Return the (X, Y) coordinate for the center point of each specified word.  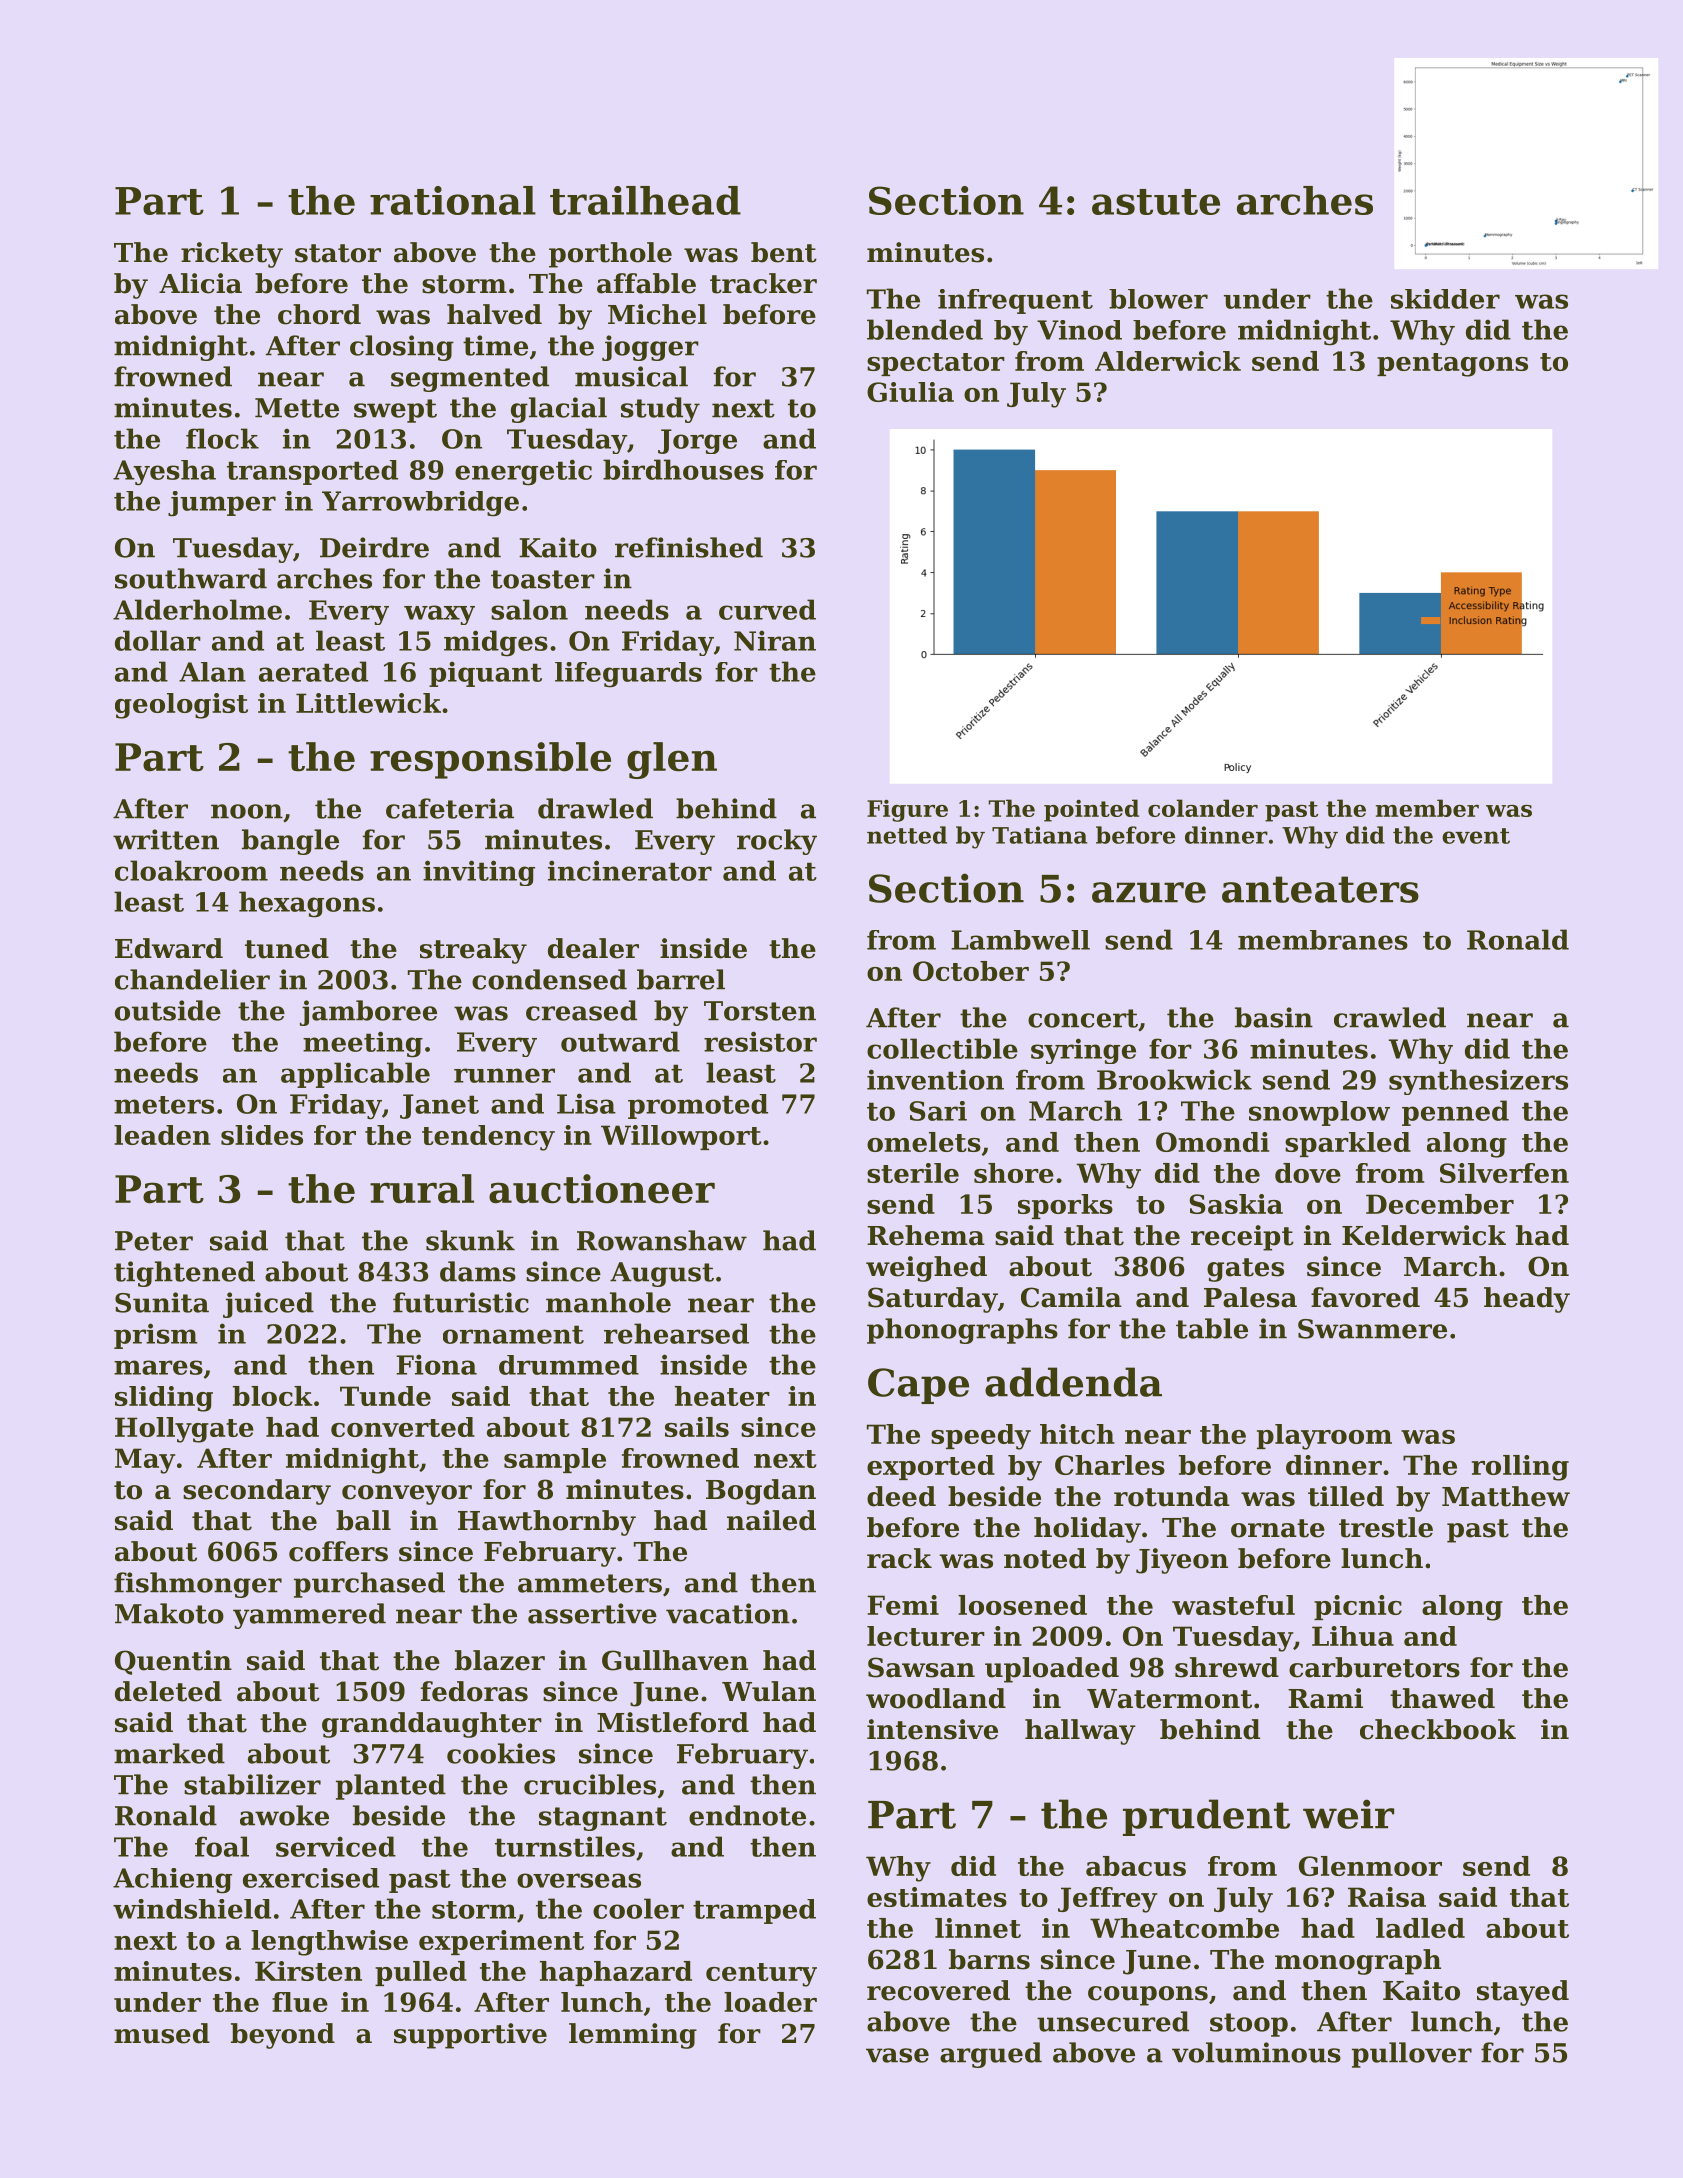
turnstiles (565, 1846)
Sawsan (921, 1667)
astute (1156, 202)
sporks (1065, 1206)
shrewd (1227, 1667)
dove (1308, 1173)
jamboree (368, 1013)
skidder (1445, 299)
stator (338, 253)
